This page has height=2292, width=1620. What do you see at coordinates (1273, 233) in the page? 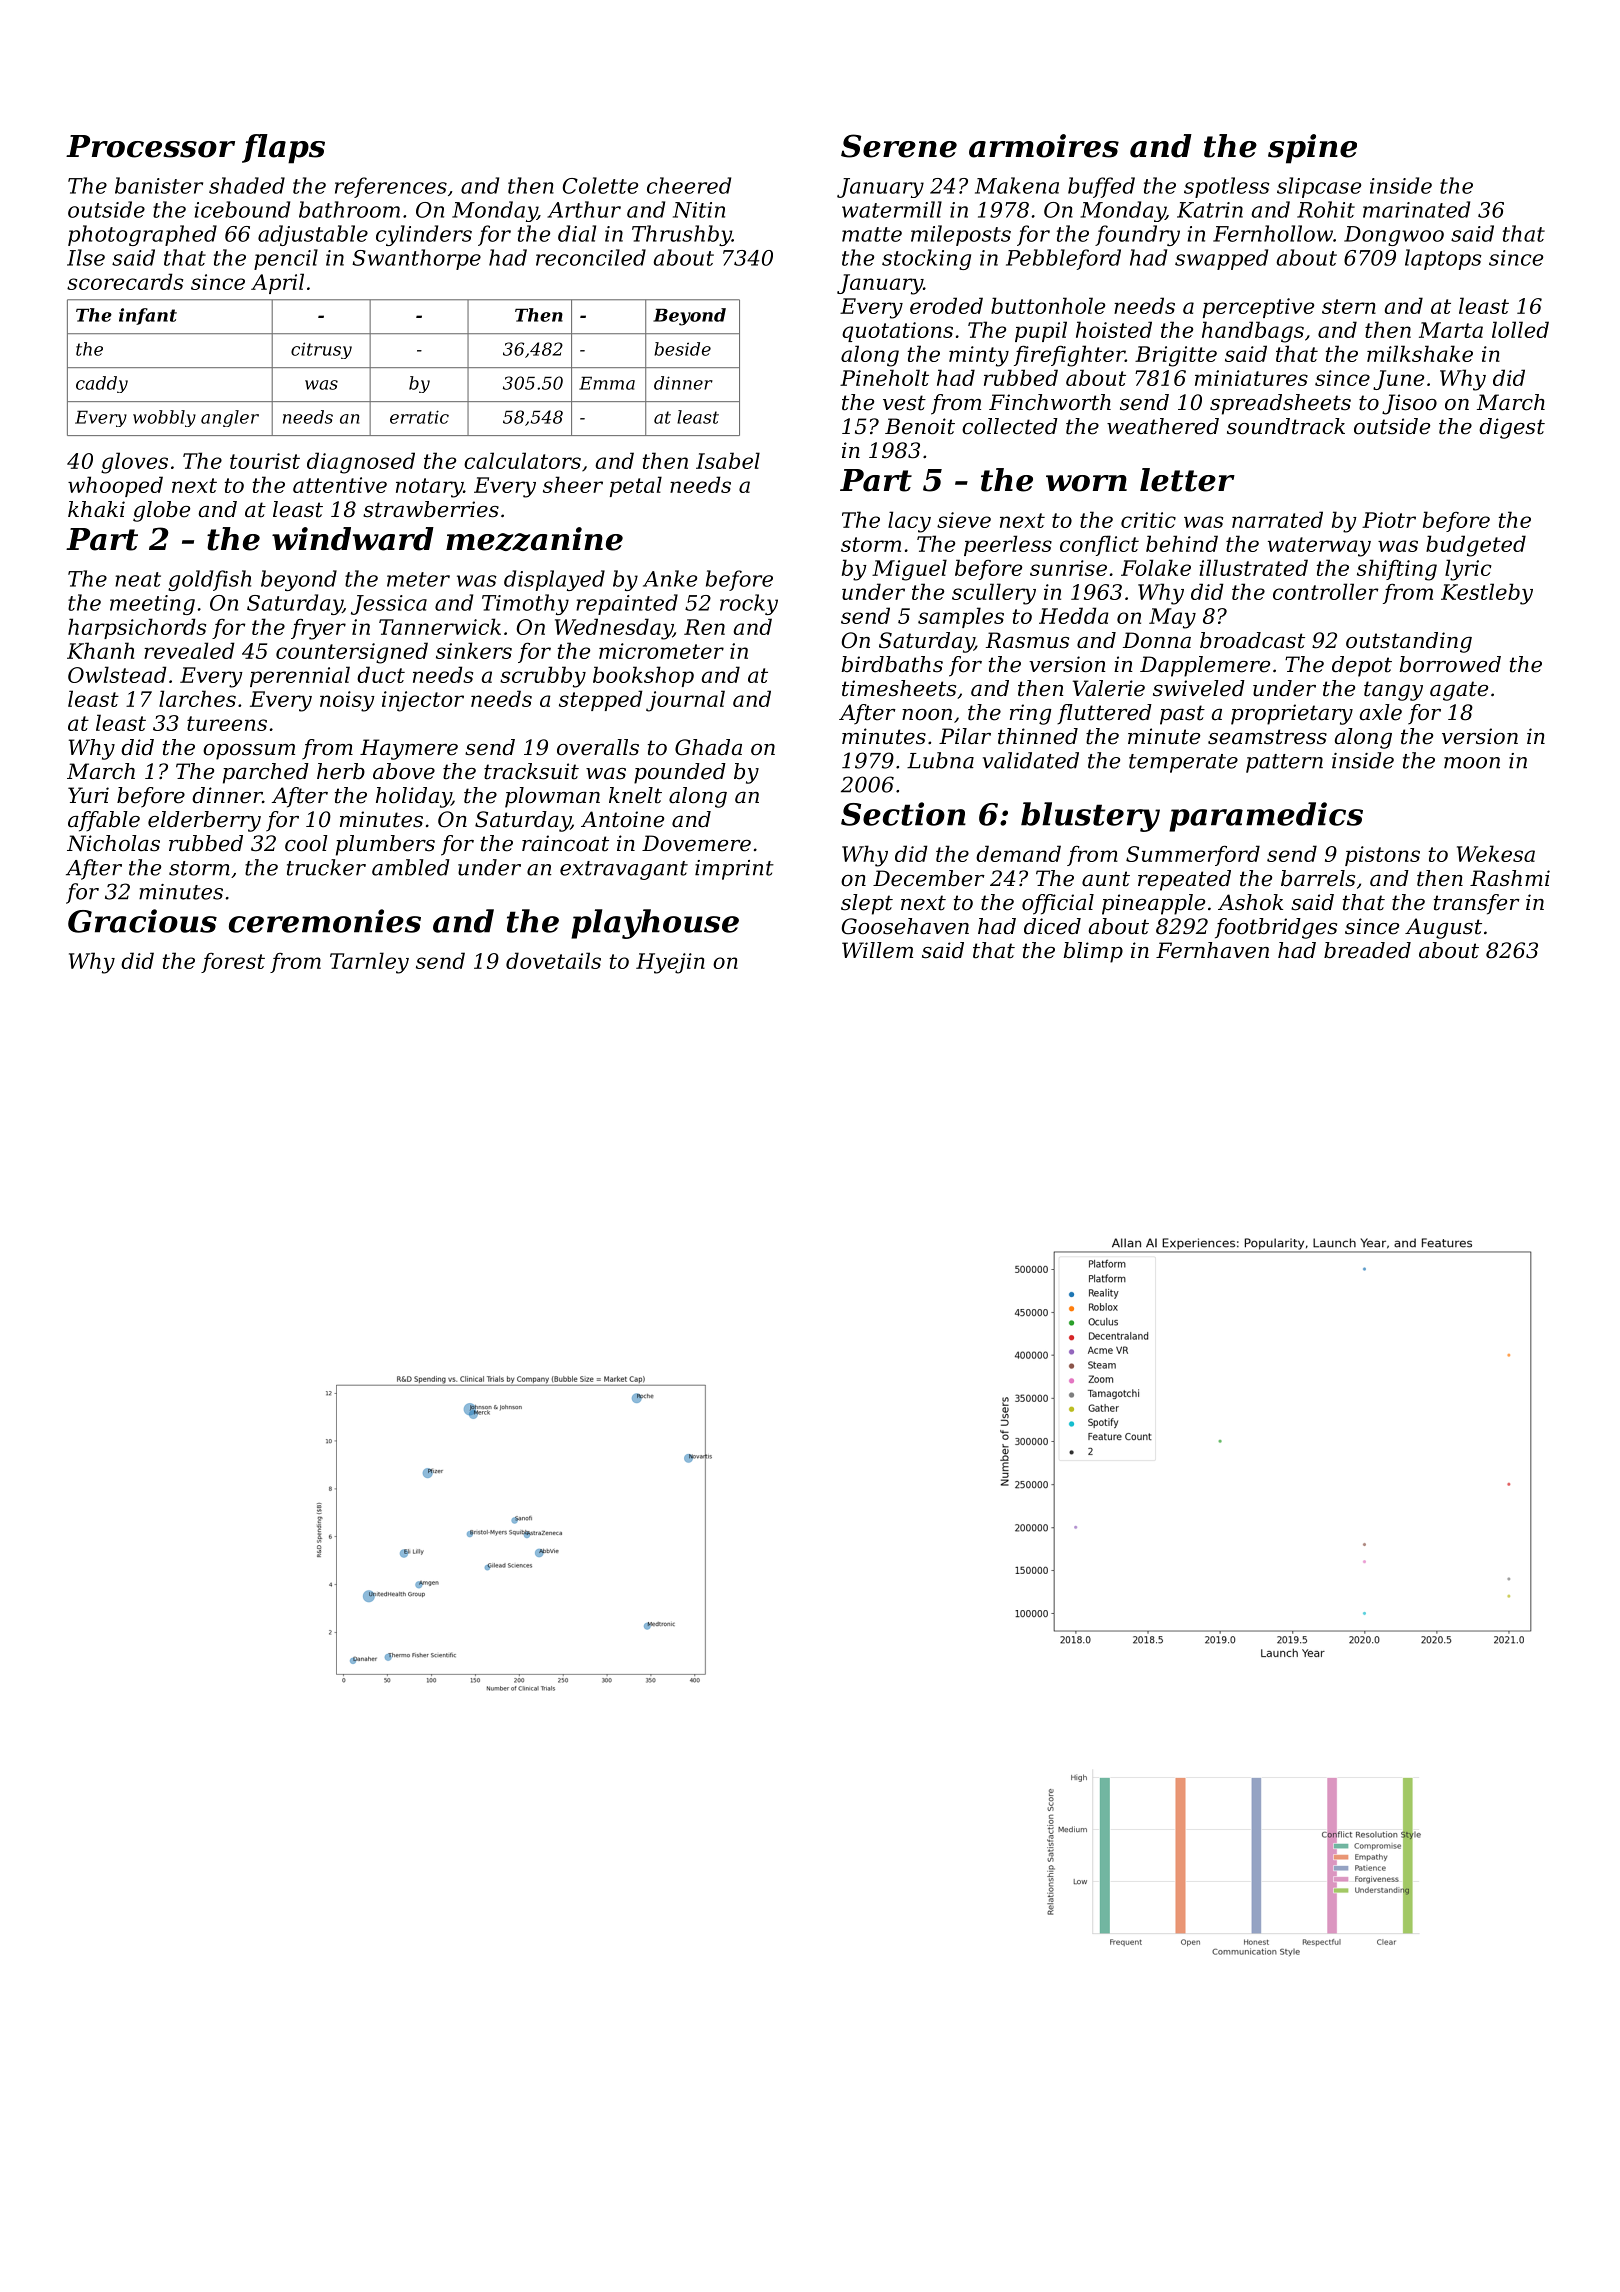
I see `Fernhollow` at bounding box center [1273, 233].
